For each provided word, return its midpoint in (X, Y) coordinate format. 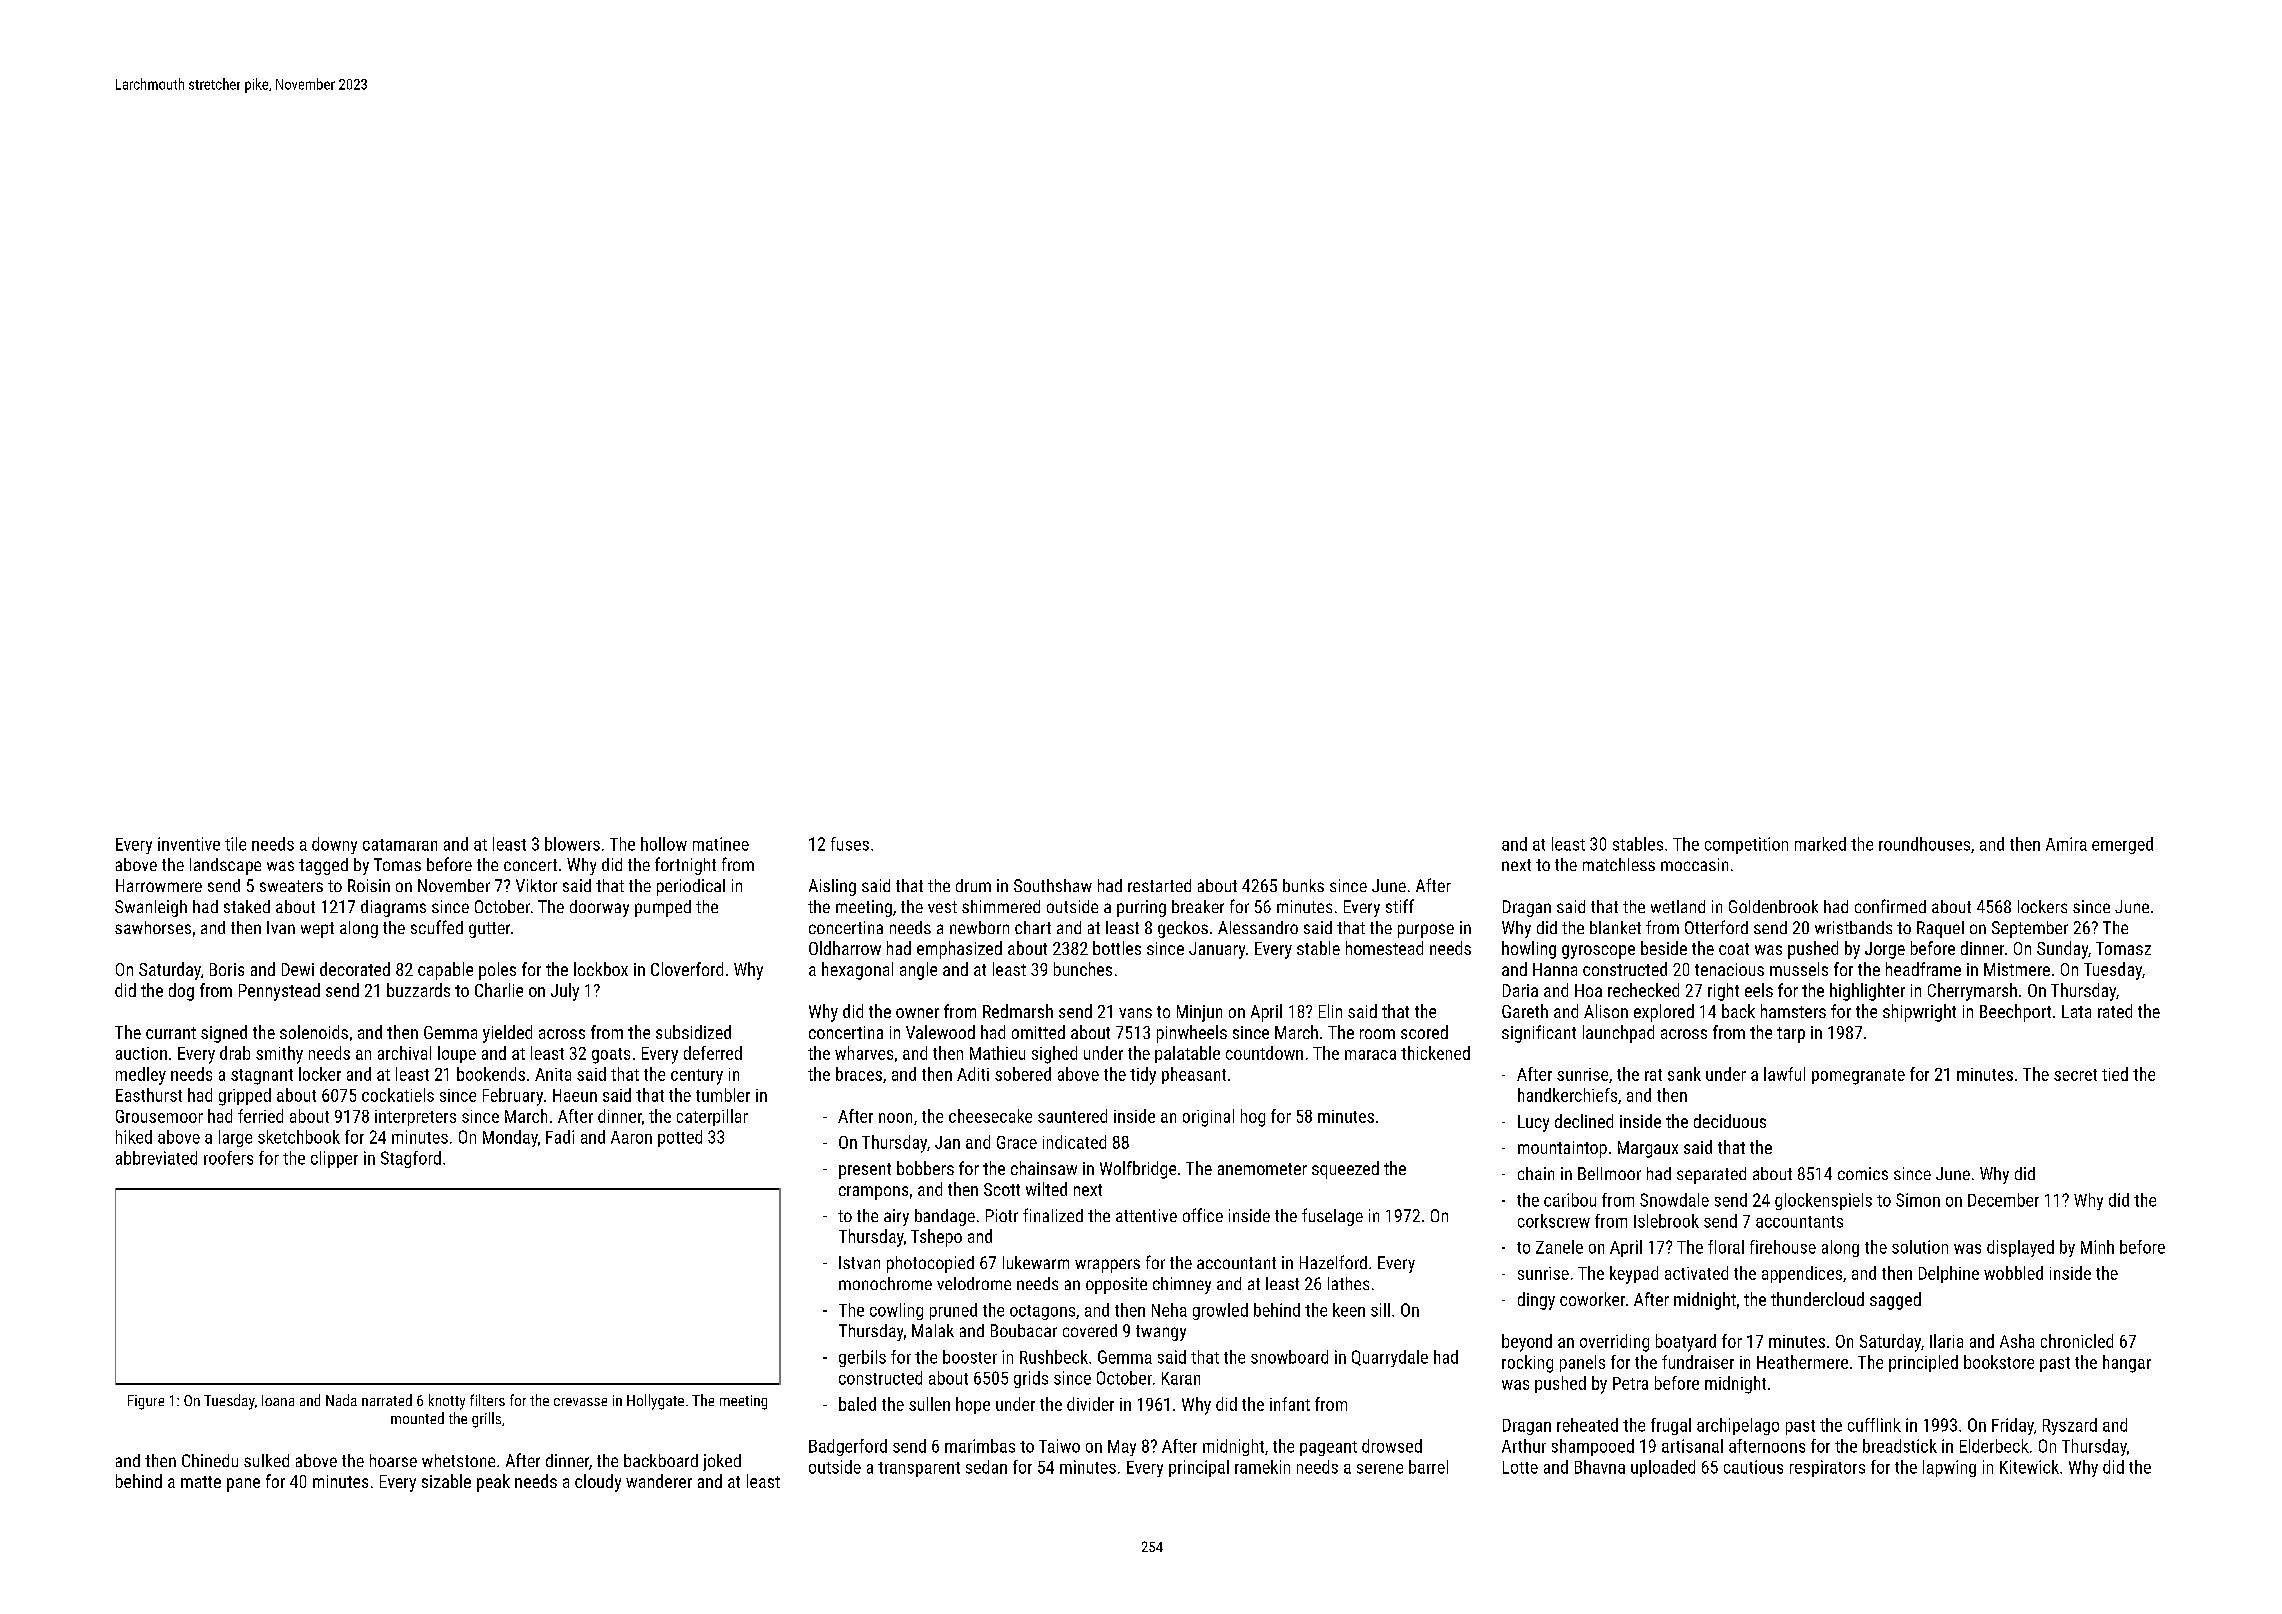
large (235, 1138)
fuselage (1332, 1217)
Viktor (536, 885)
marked (1820, 844)
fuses (850, 844)
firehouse (1783, 1247)
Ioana (278, 1400)
